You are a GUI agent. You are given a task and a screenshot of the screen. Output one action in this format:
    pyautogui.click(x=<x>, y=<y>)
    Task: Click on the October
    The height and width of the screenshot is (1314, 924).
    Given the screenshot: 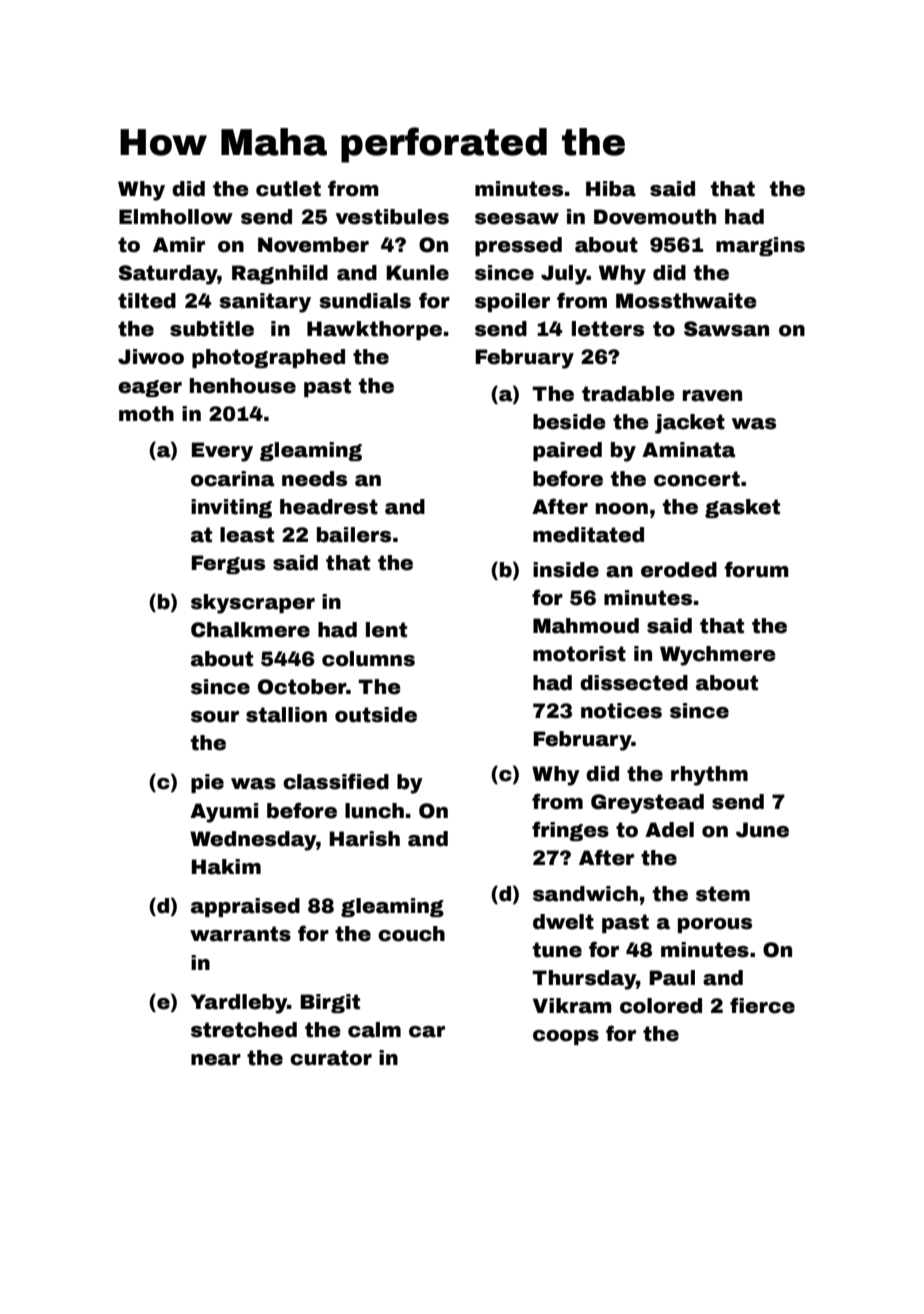 What is the action you would take?
    pyautogui.click(x=302, y=687)
